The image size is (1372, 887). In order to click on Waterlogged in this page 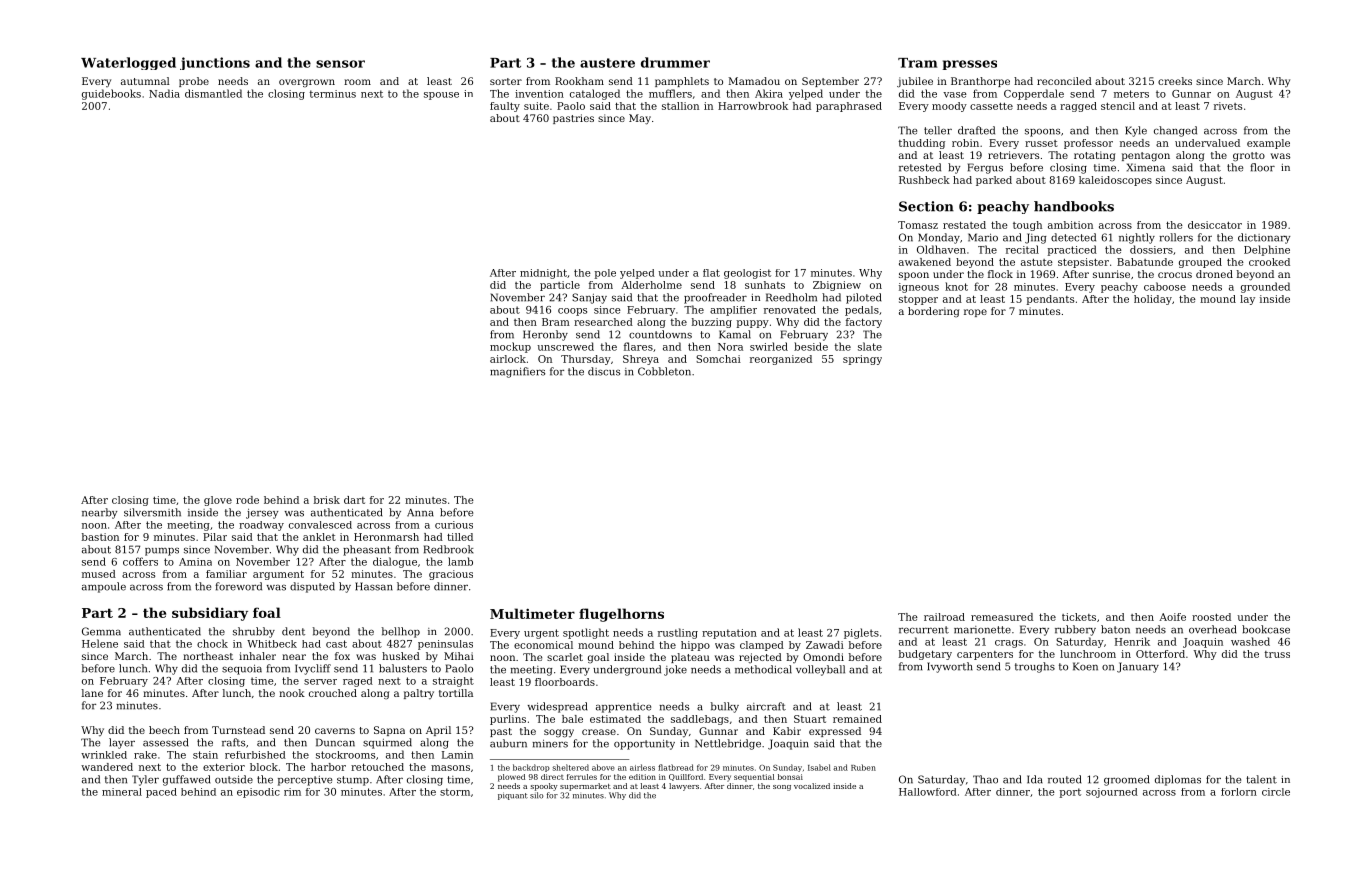, I will do `click(128, 63)`.
